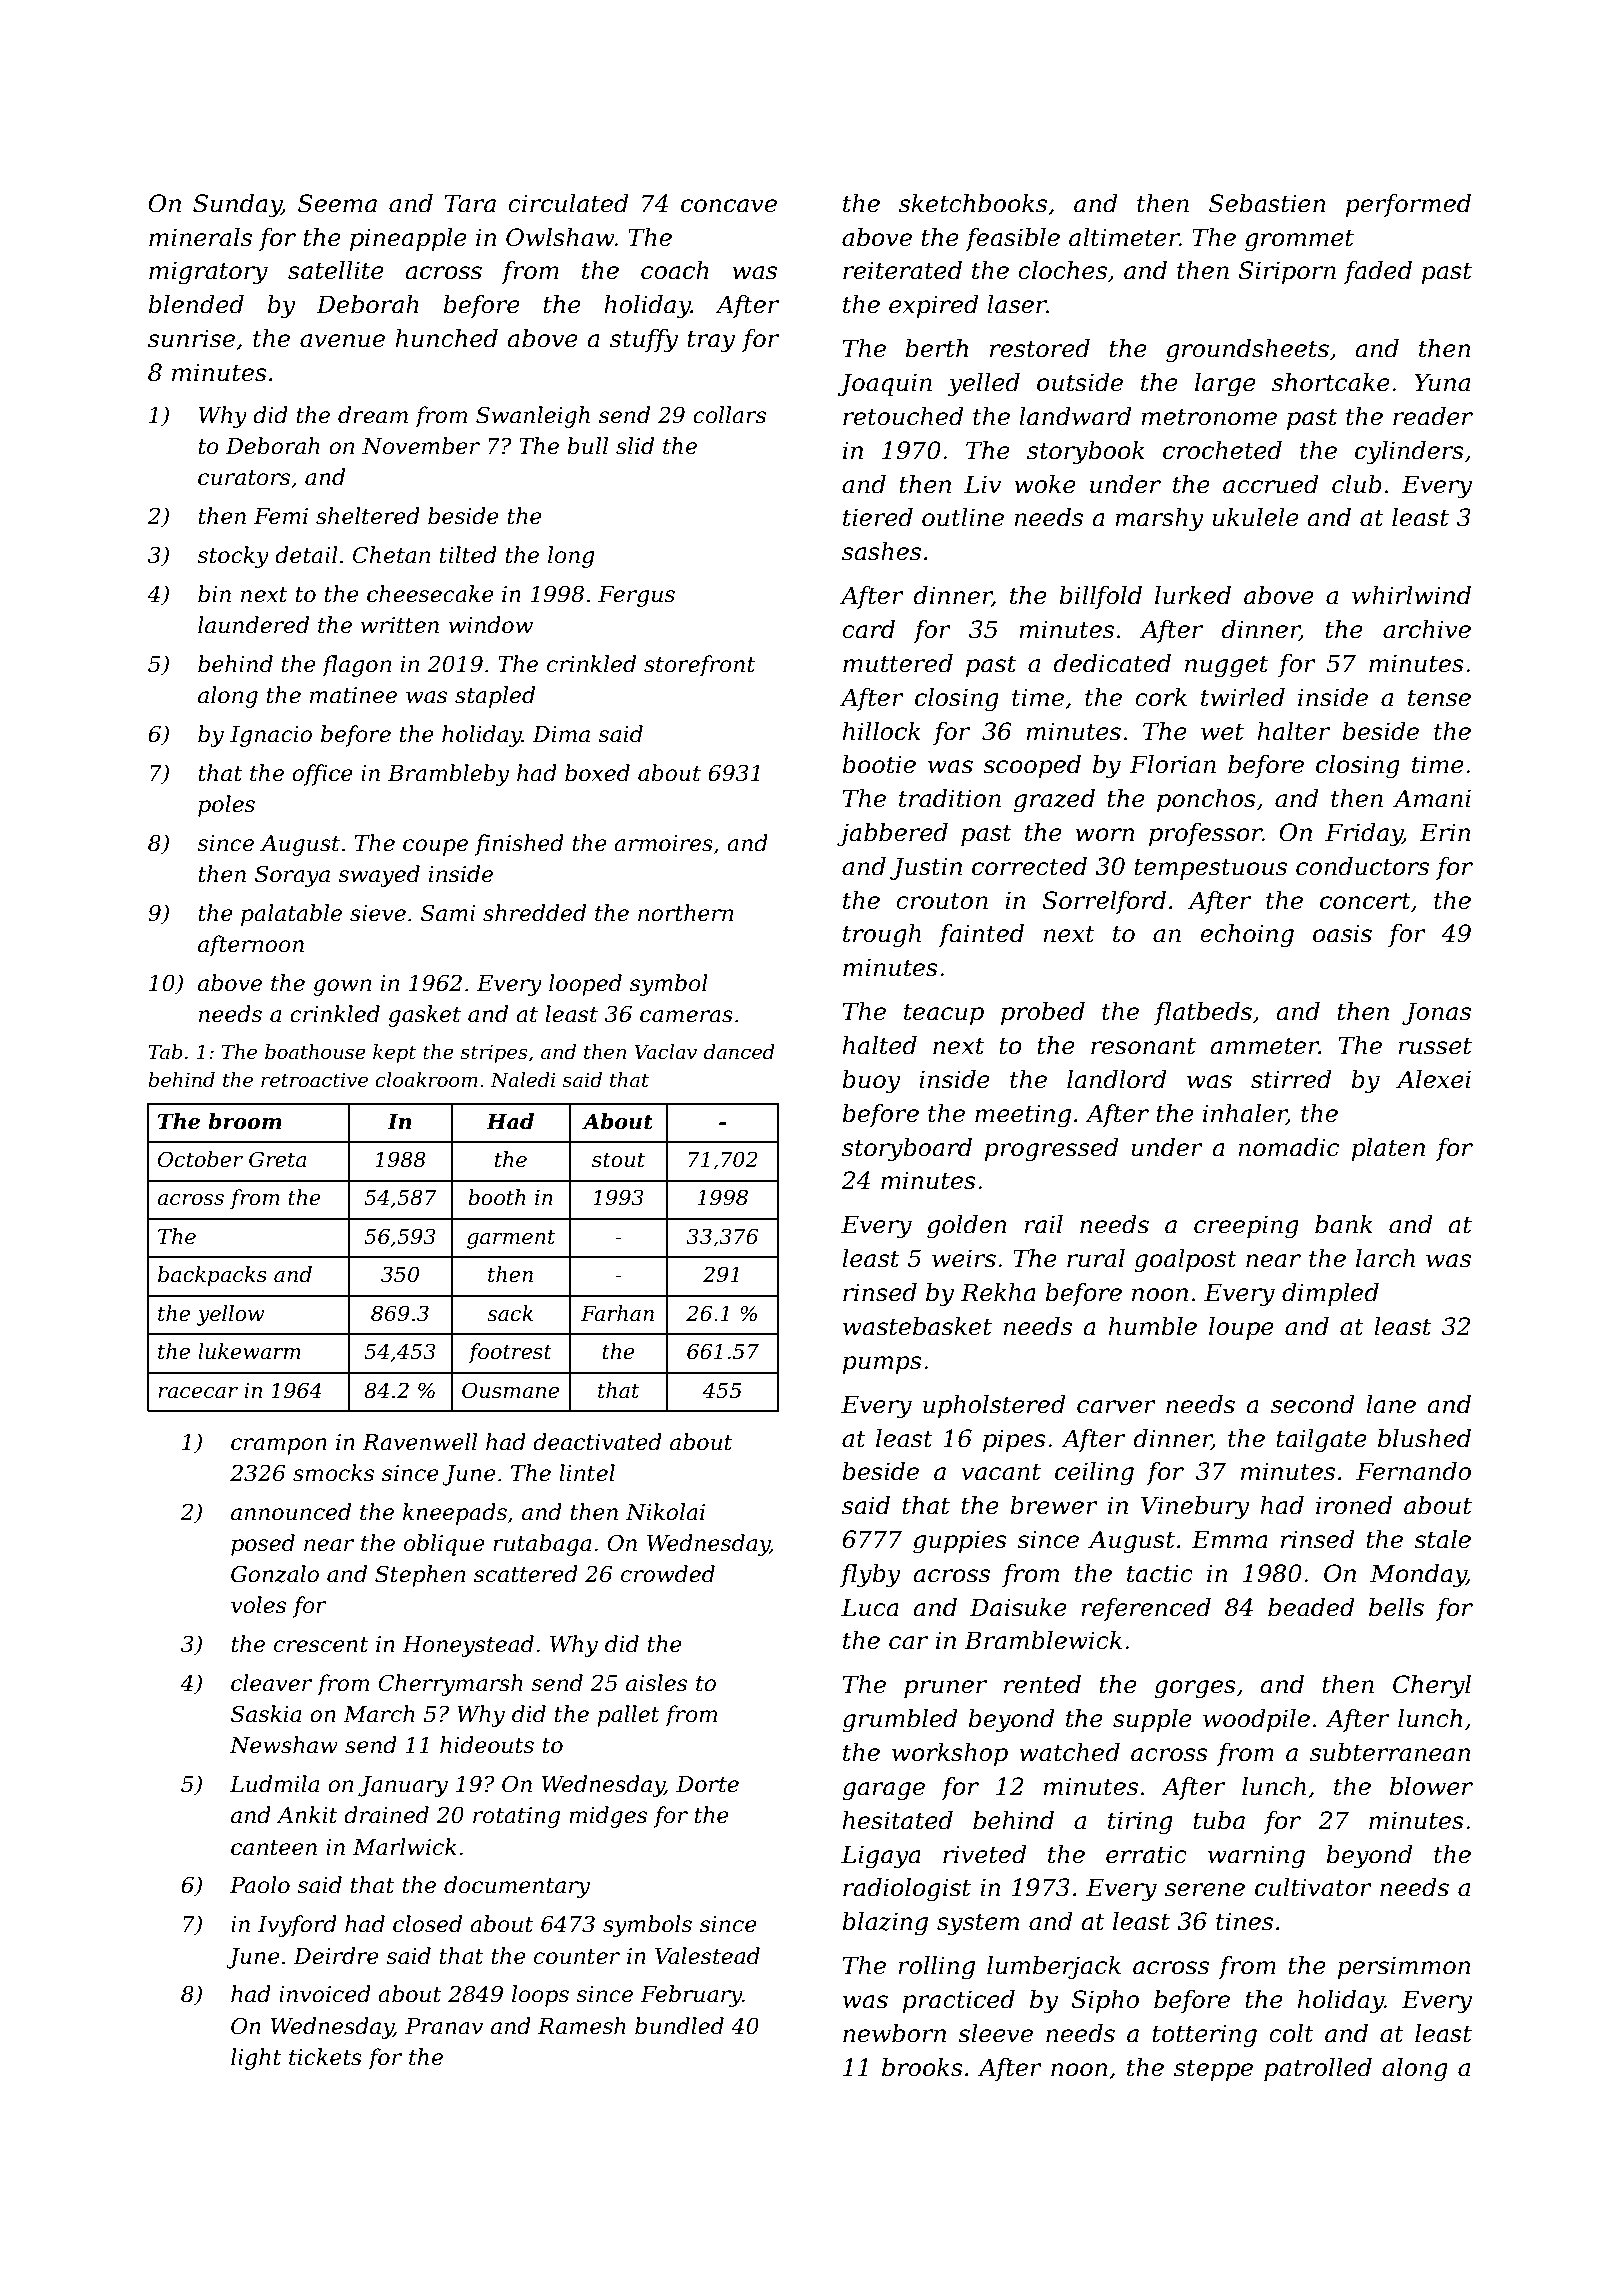 The image size is (1620, 2292). Describe the element at coordinates (1354, 1505) in the page. I see `ironed` at that location.
